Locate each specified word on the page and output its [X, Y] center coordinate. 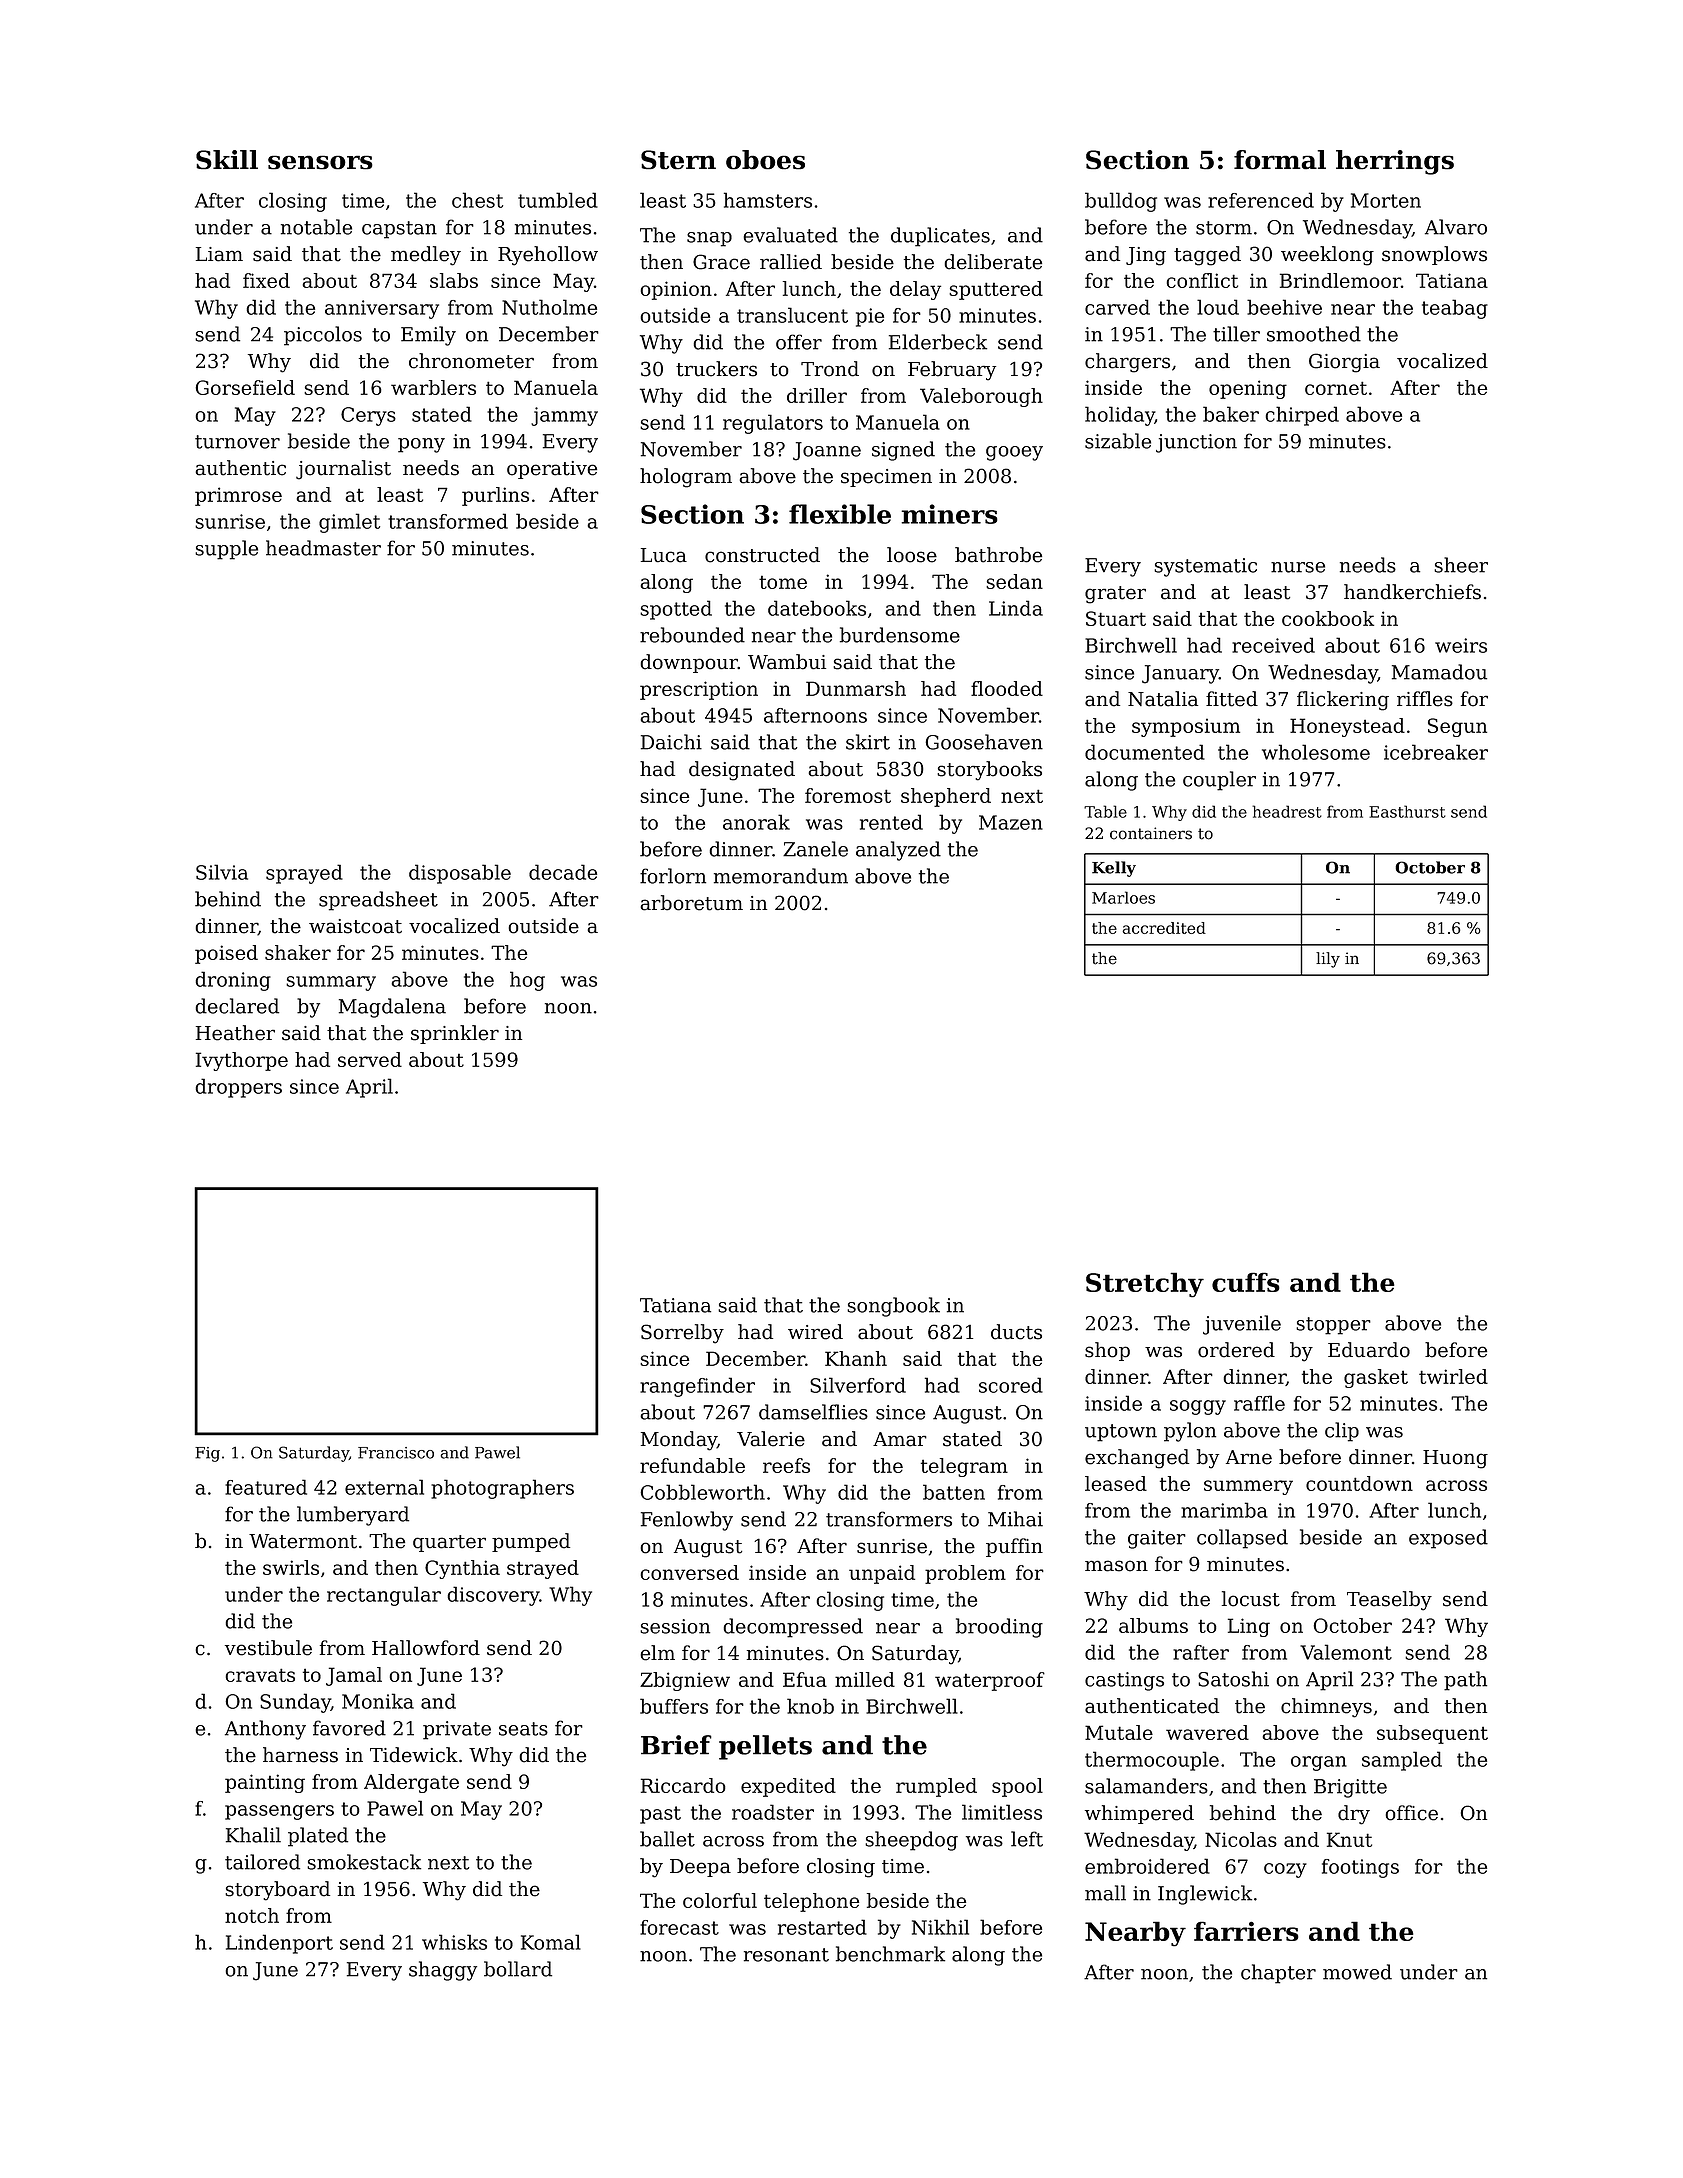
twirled [1453, 1376]
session [675, 1626]
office [1411, 1813]
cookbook [1328, 618]
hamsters [768, 200]
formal [1280, 160]
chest [477, 200]
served [370, 1059]
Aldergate [411, 1783]
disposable [460, 874]
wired [815, 1332]
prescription [699, 690]
